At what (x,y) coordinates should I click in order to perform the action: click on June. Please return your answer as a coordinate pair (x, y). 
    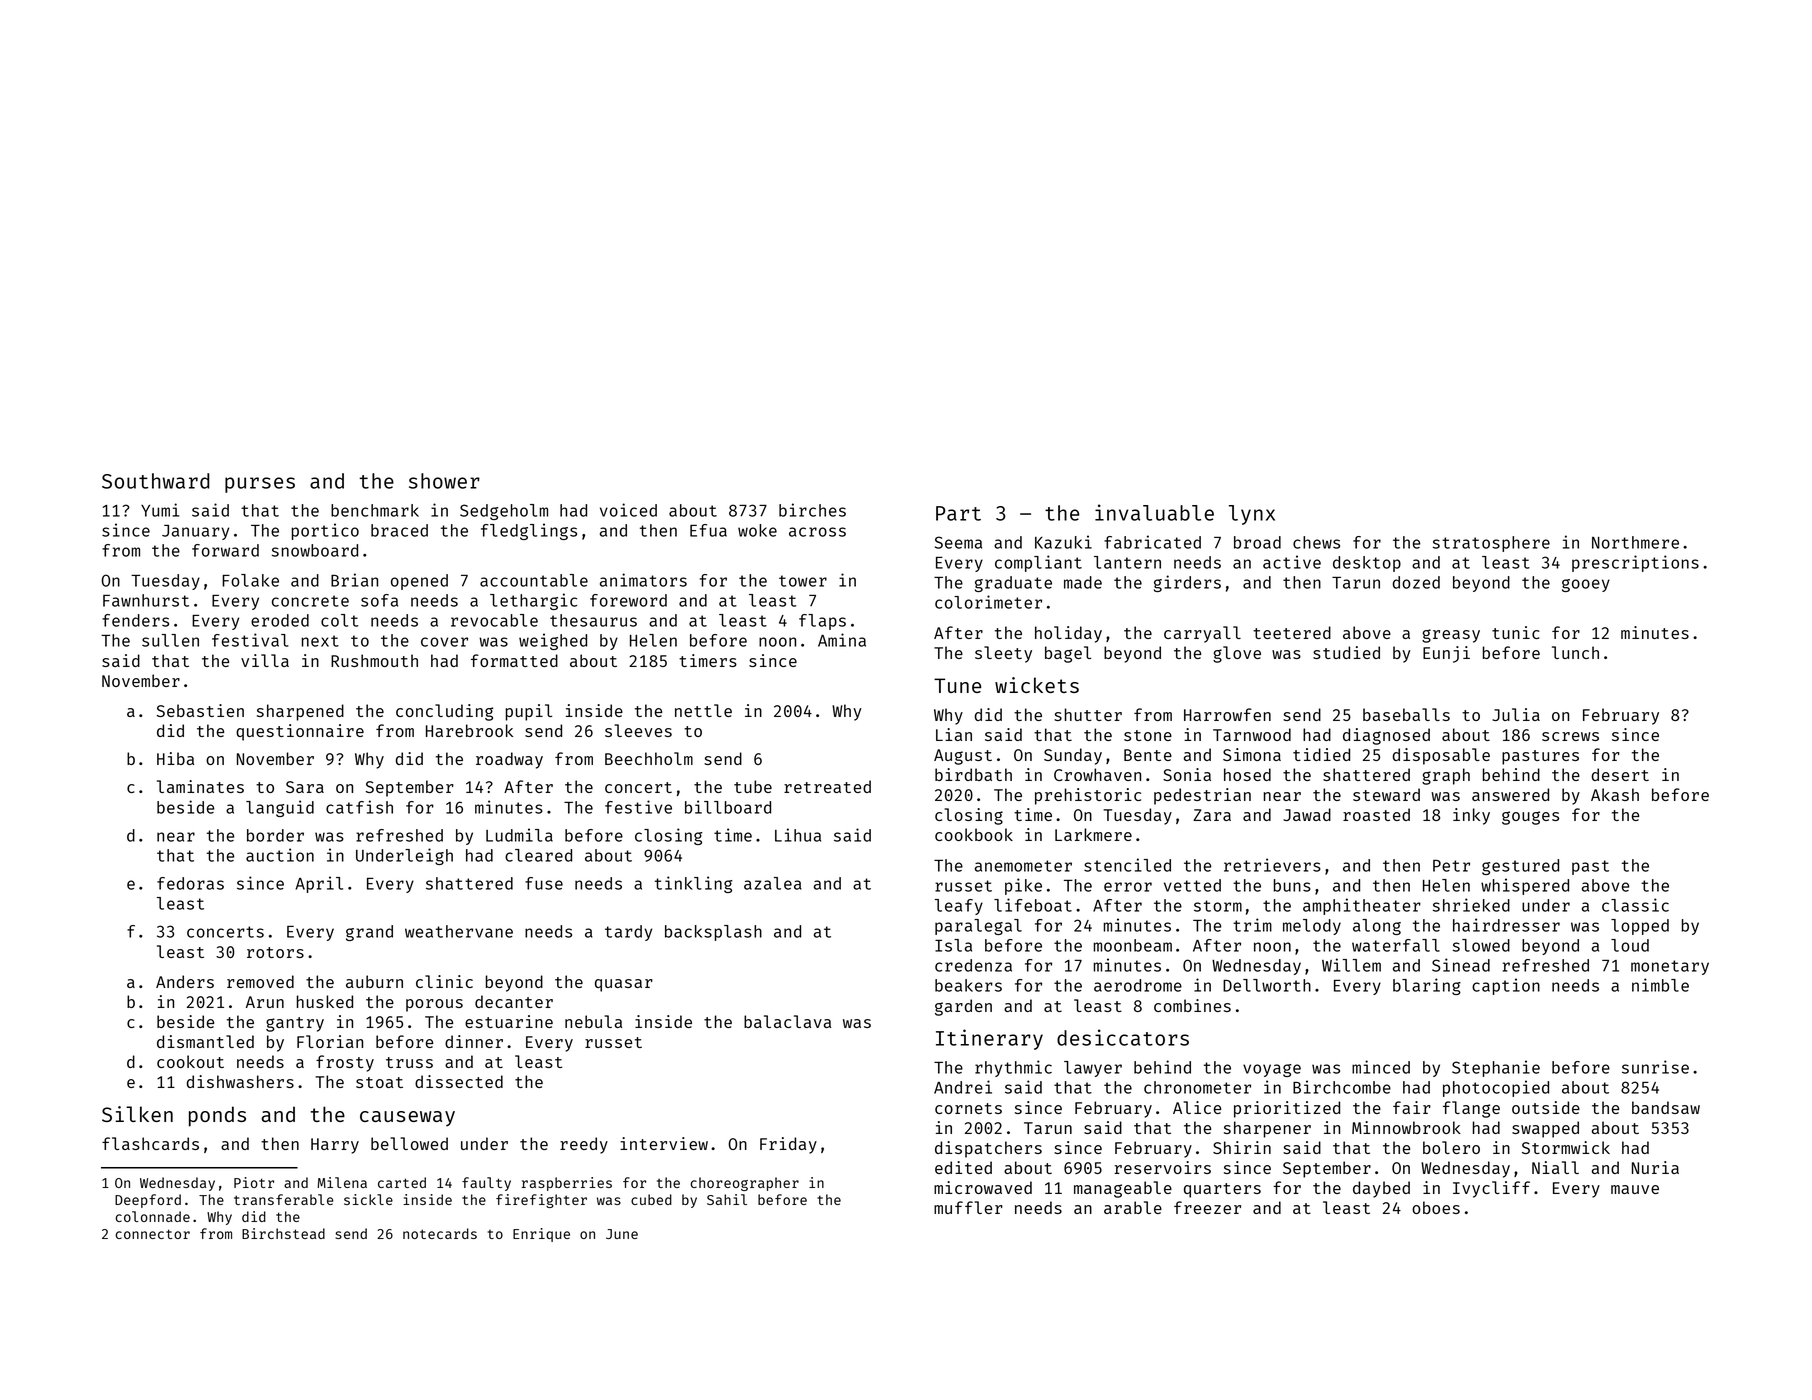
    Looking at the image, I should click on (622, 1234).
